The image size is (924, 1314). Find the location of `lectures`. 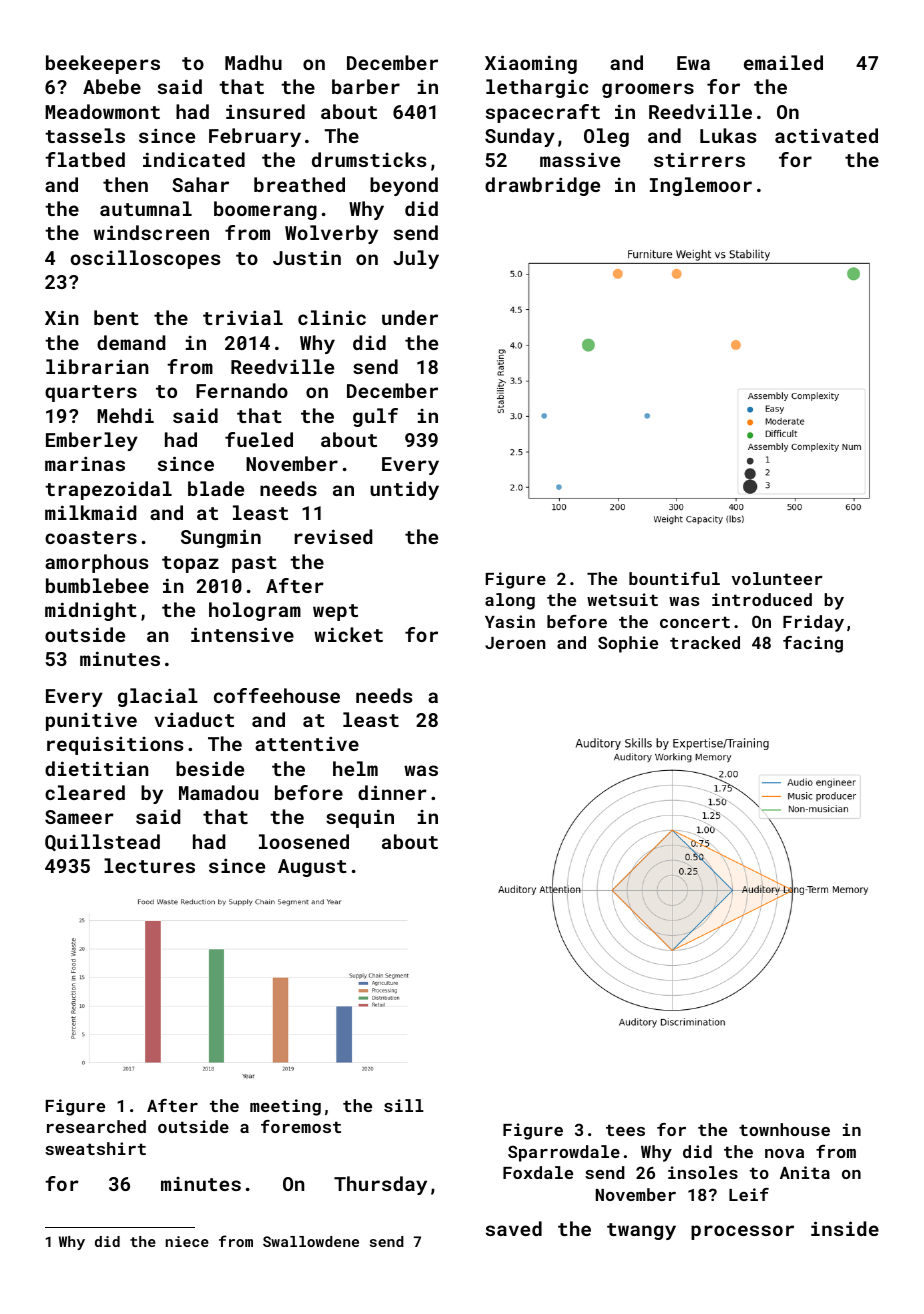

lectures is located at coordinates (149, 865).
